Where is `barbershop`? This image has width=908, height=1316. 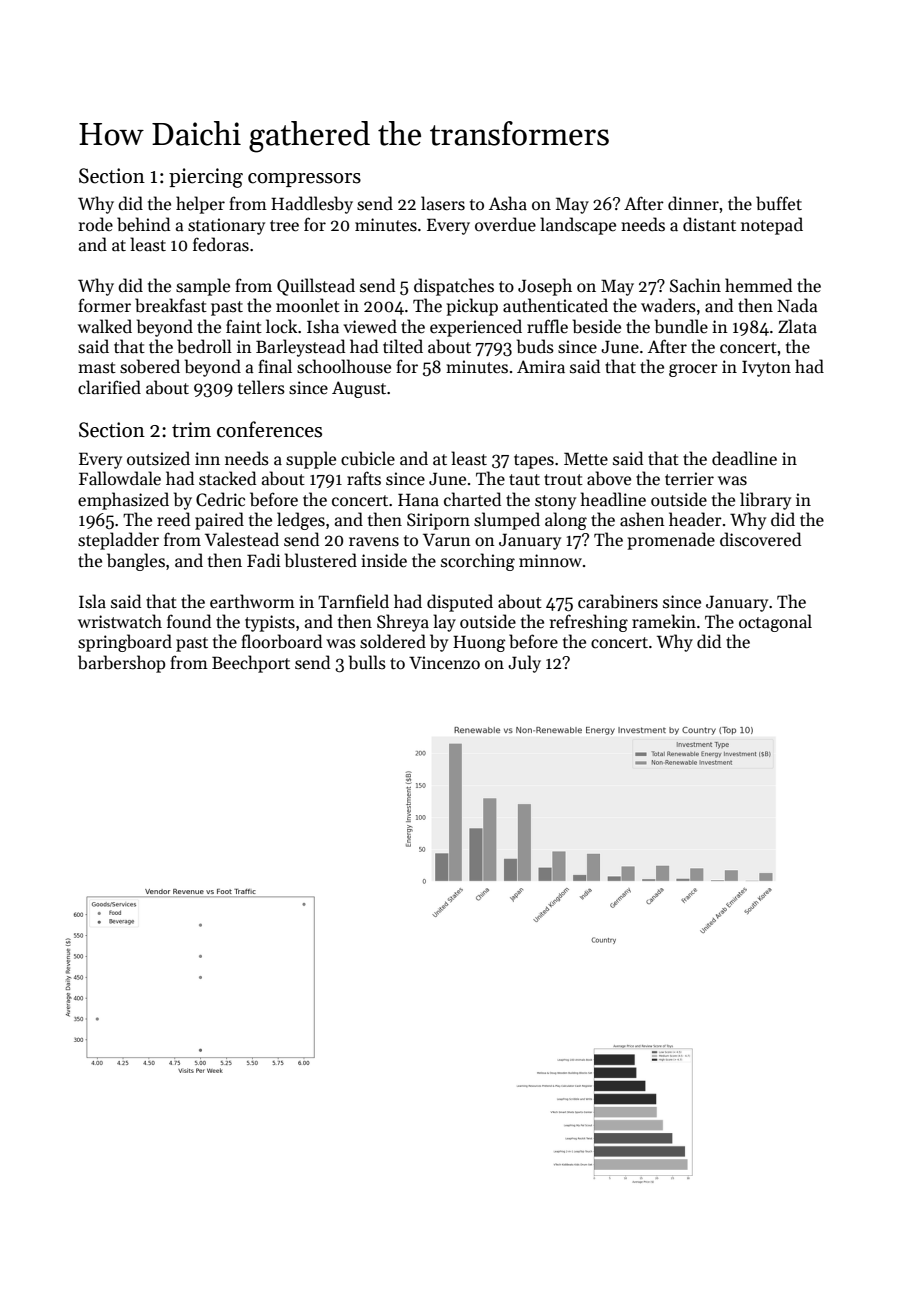
barbershop is located at coordinates (121, 664).
